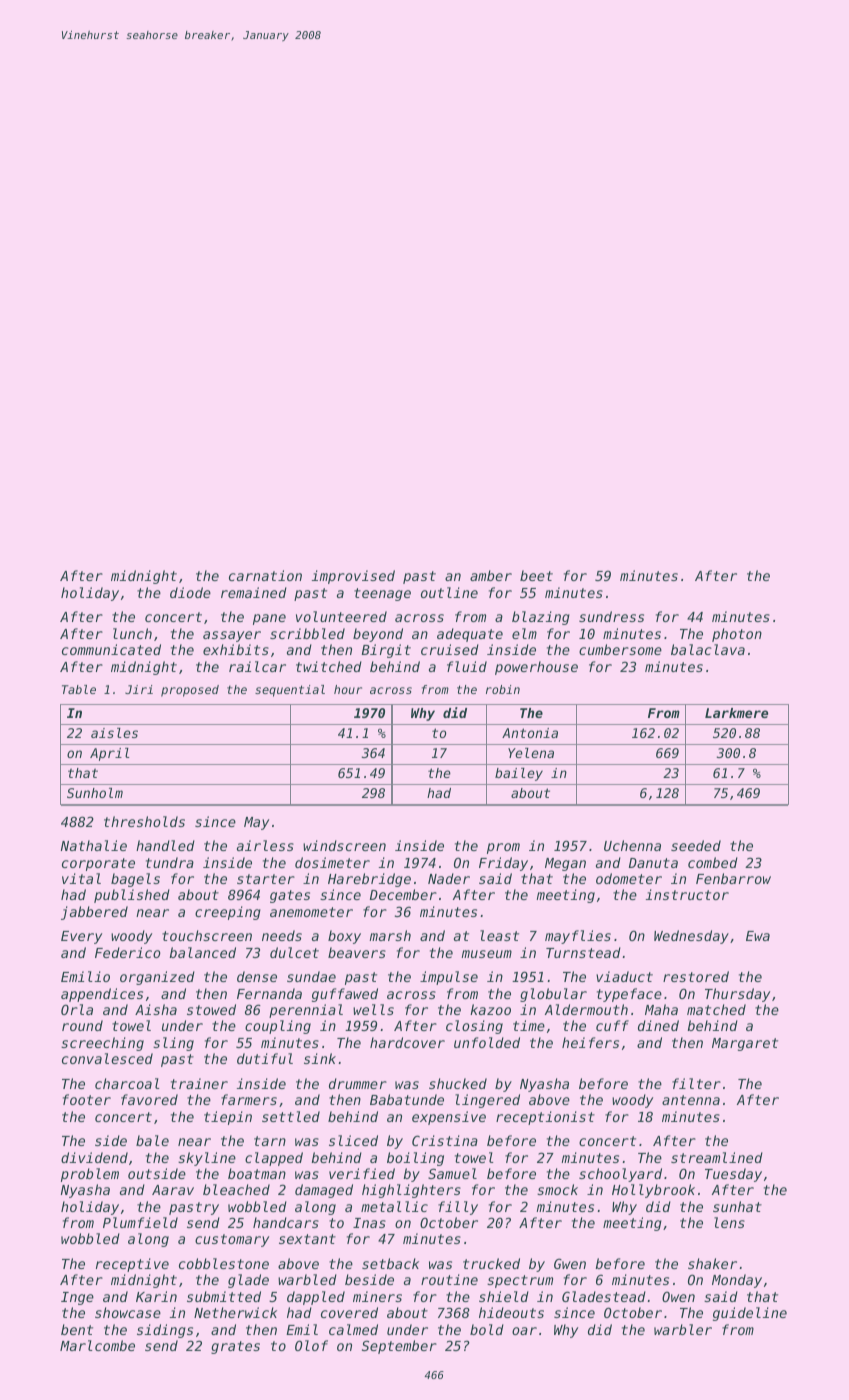 This image has height=1400, width=849. I want to click on warbler, so click(683, 1329).
